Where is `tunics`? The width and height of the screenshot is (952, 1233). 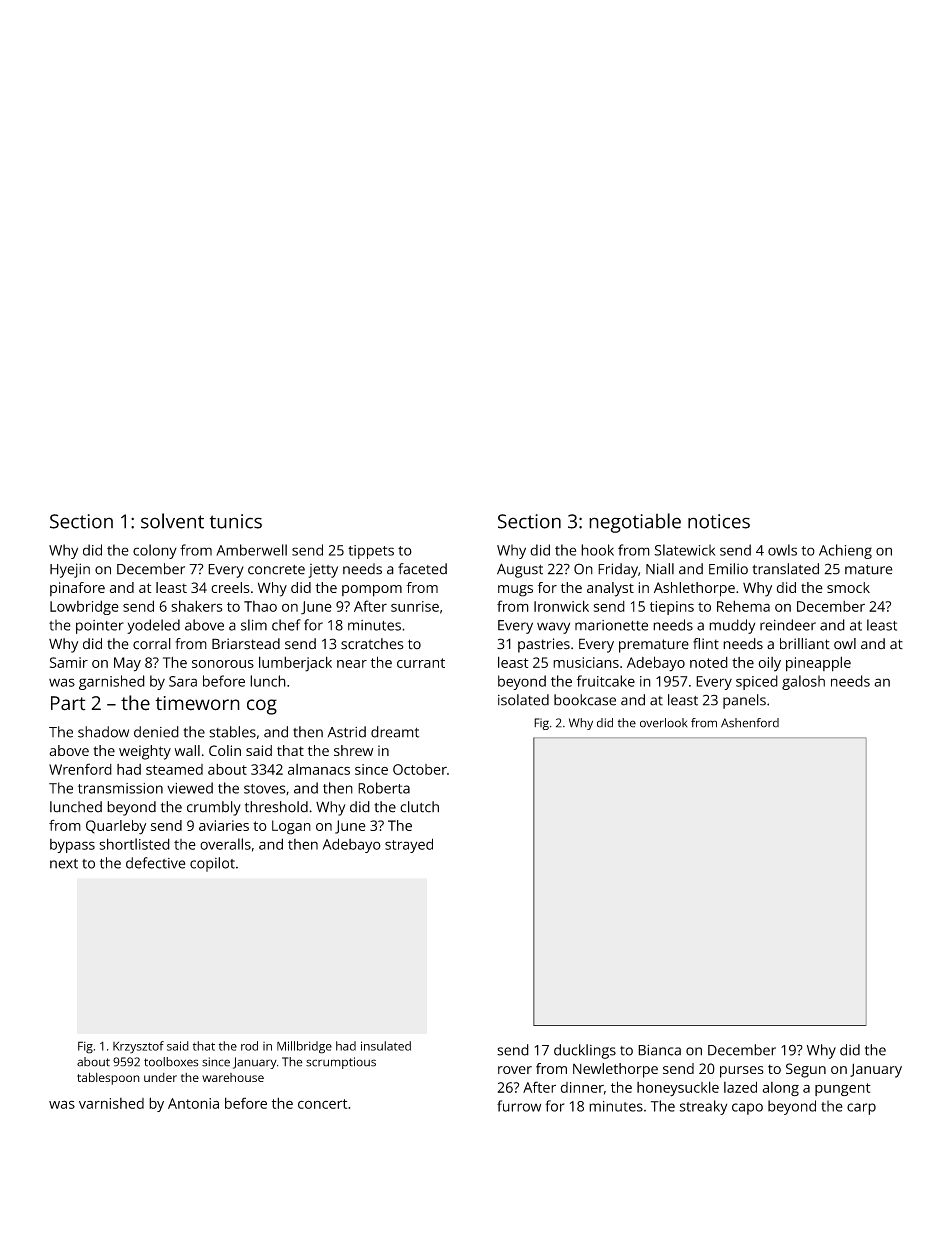
tunics is located at coordinates (236, 521).
